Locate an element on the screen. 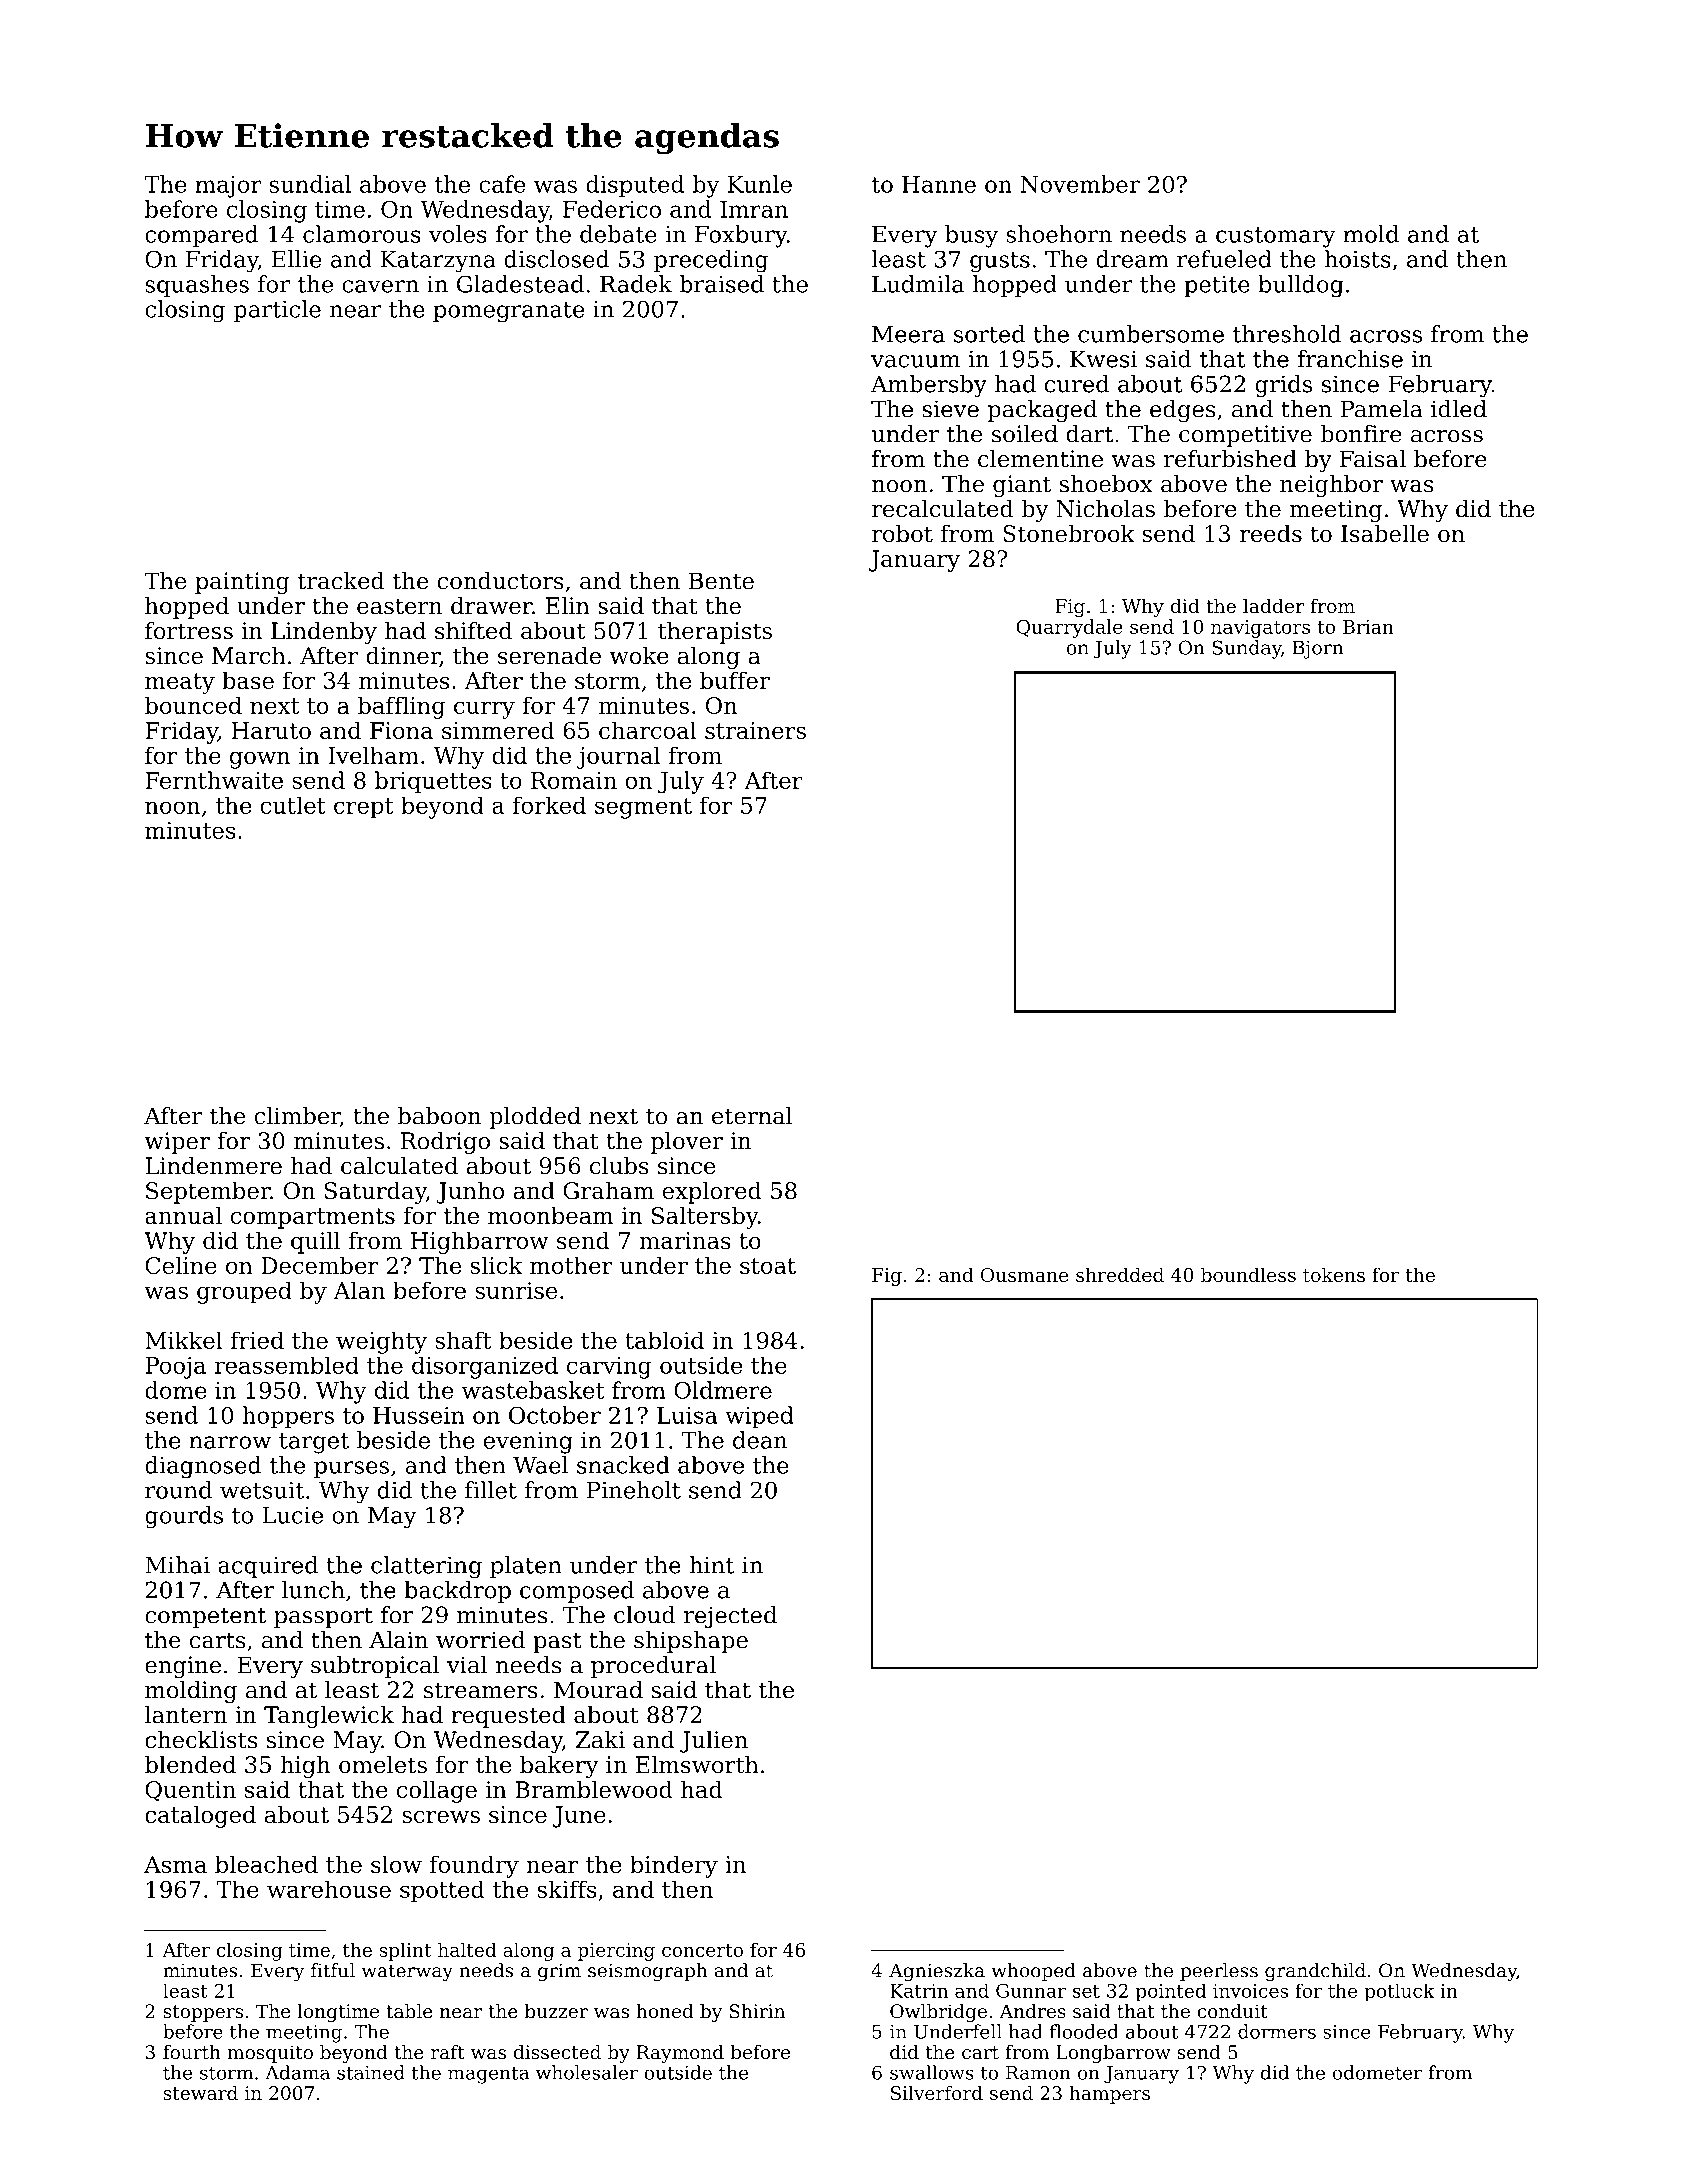 The height and width of the screenshot is (2178, 1683). Bjorn is located at coordinates (1318, 649).
